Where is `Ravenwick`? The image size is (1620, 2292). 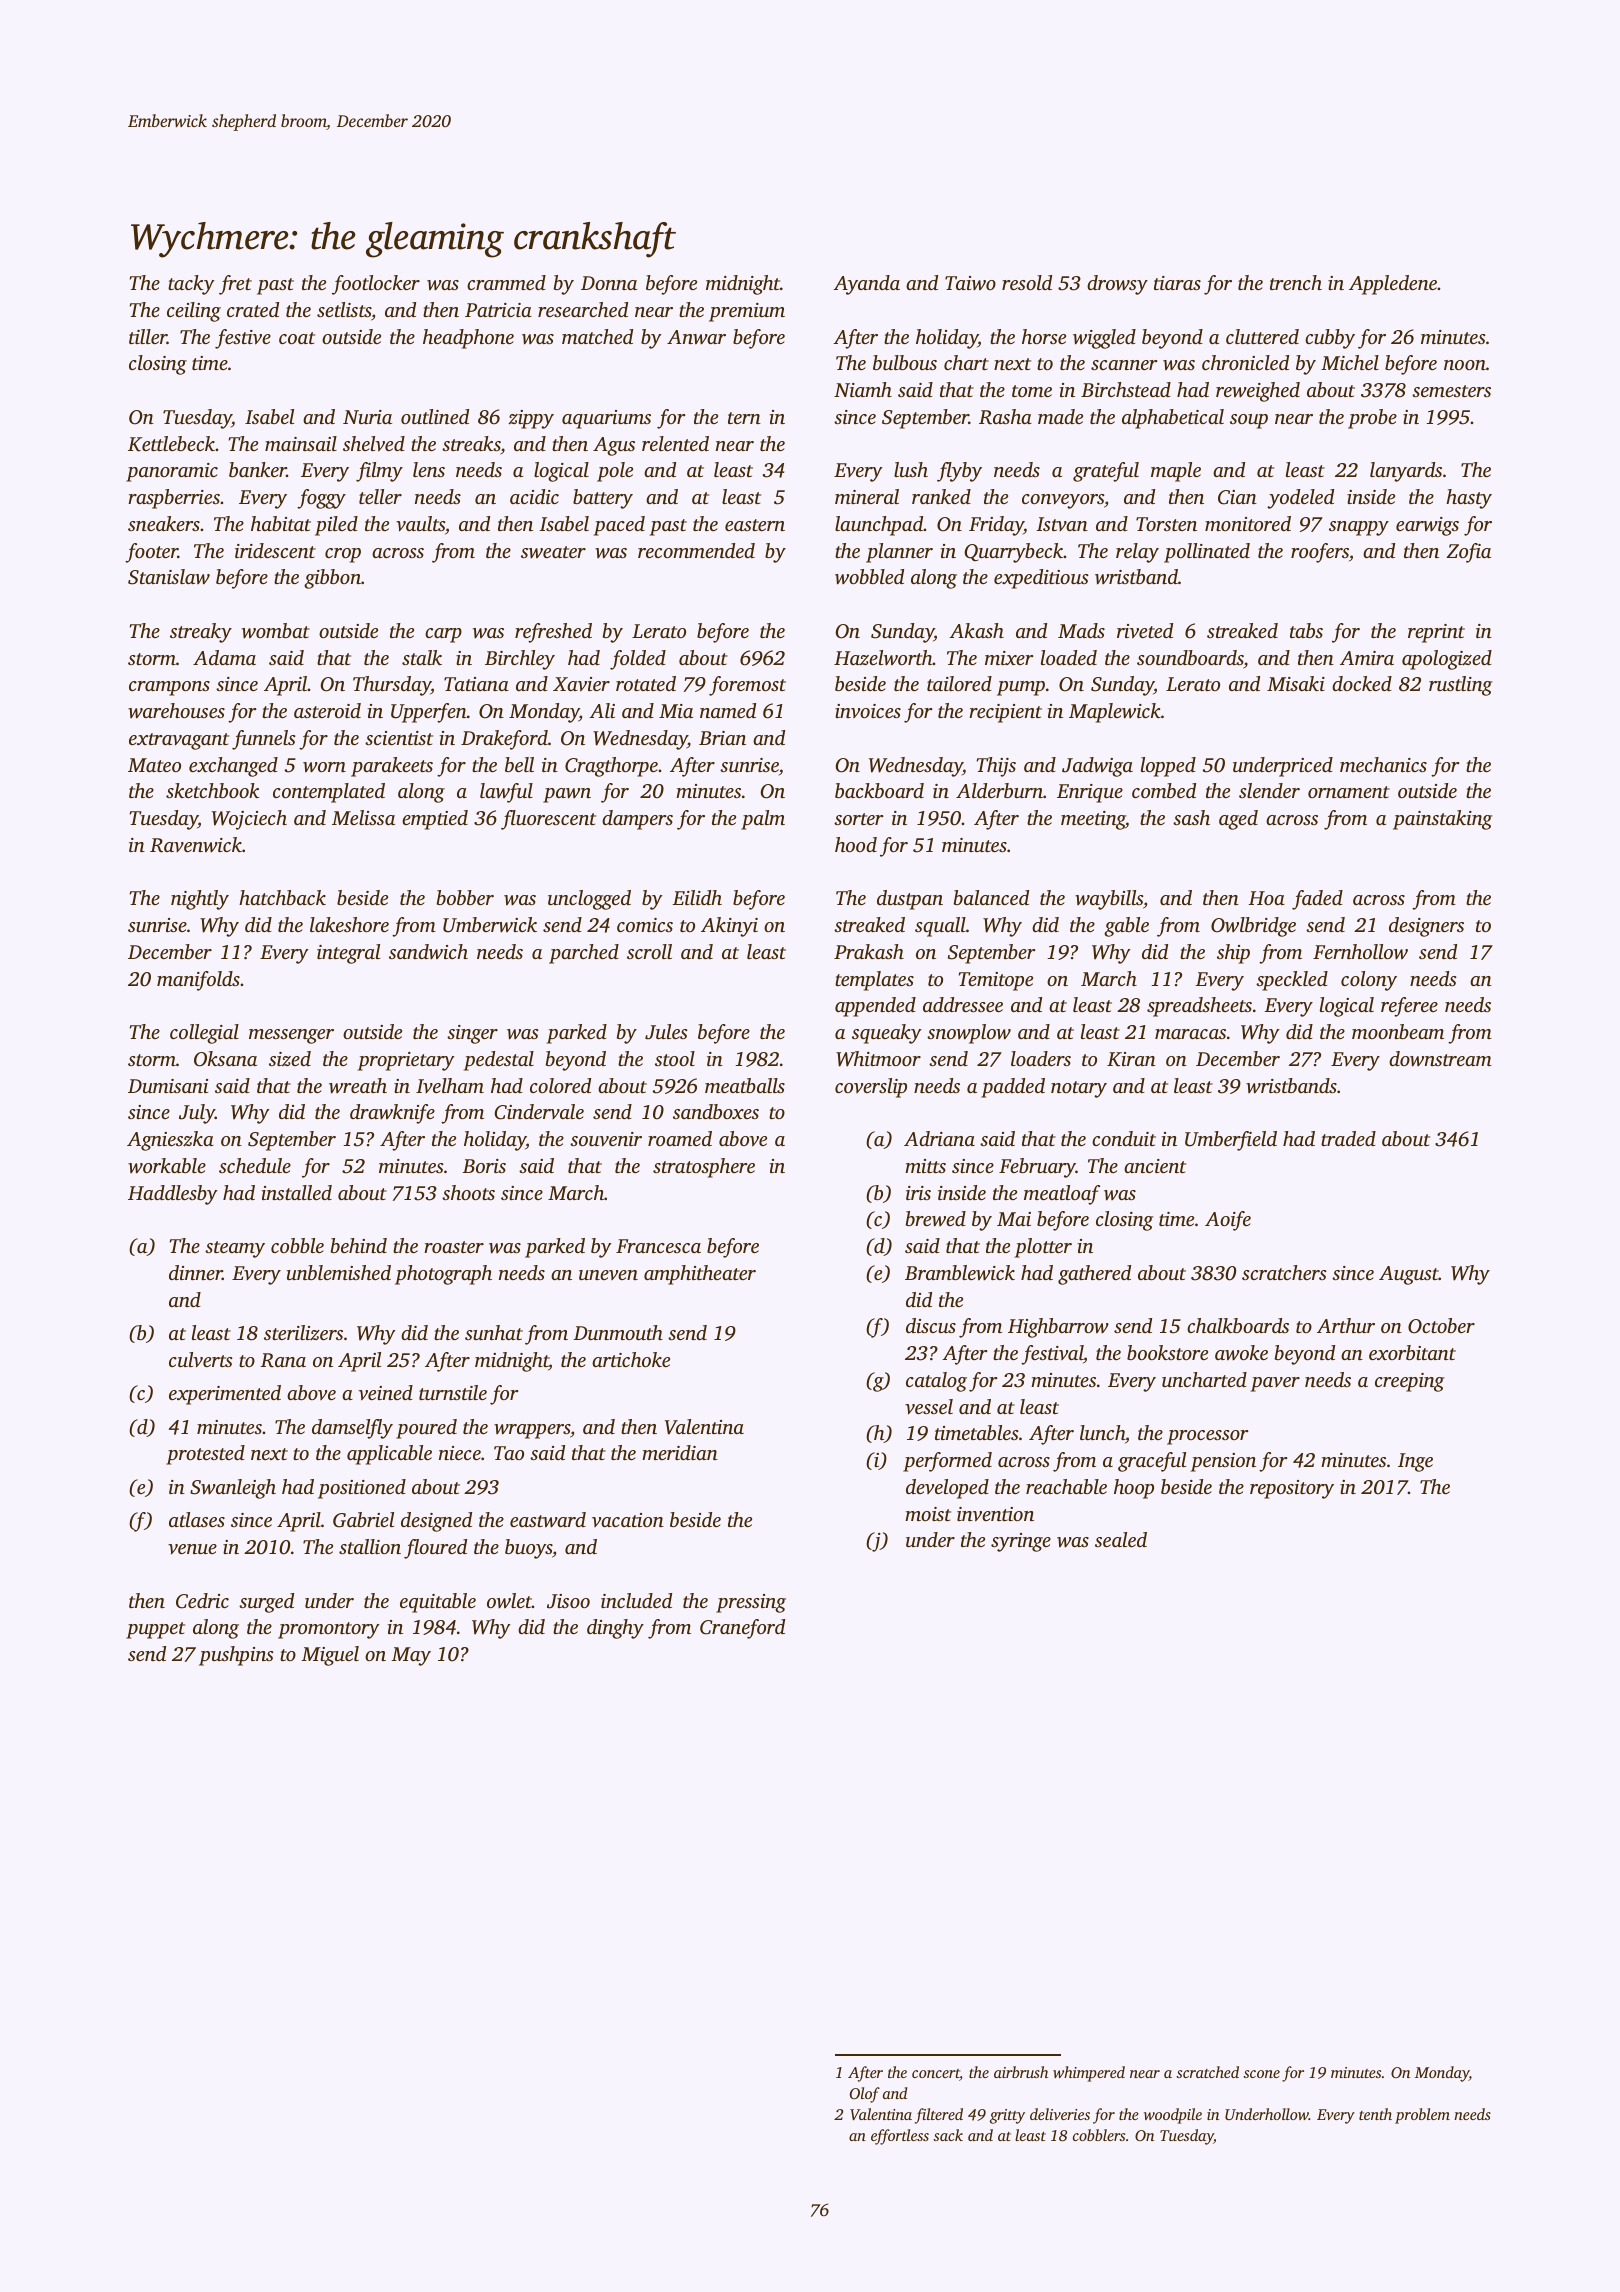
Ravenwick is located at coordinates (196, 845).
